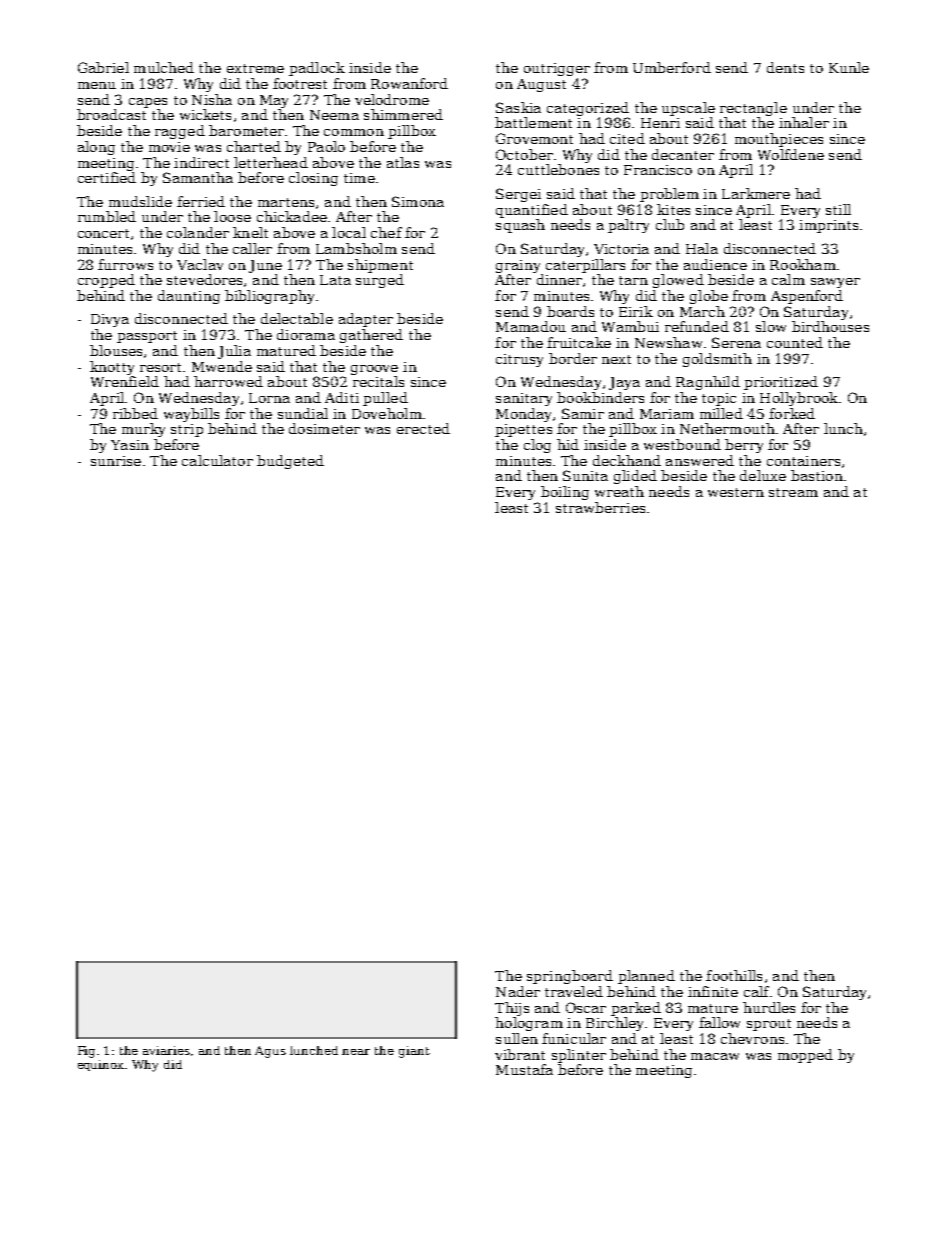  What do you see at coordinates (793, 492) in the screenshot?
I see `stream` at bounding box center [793, 492].
